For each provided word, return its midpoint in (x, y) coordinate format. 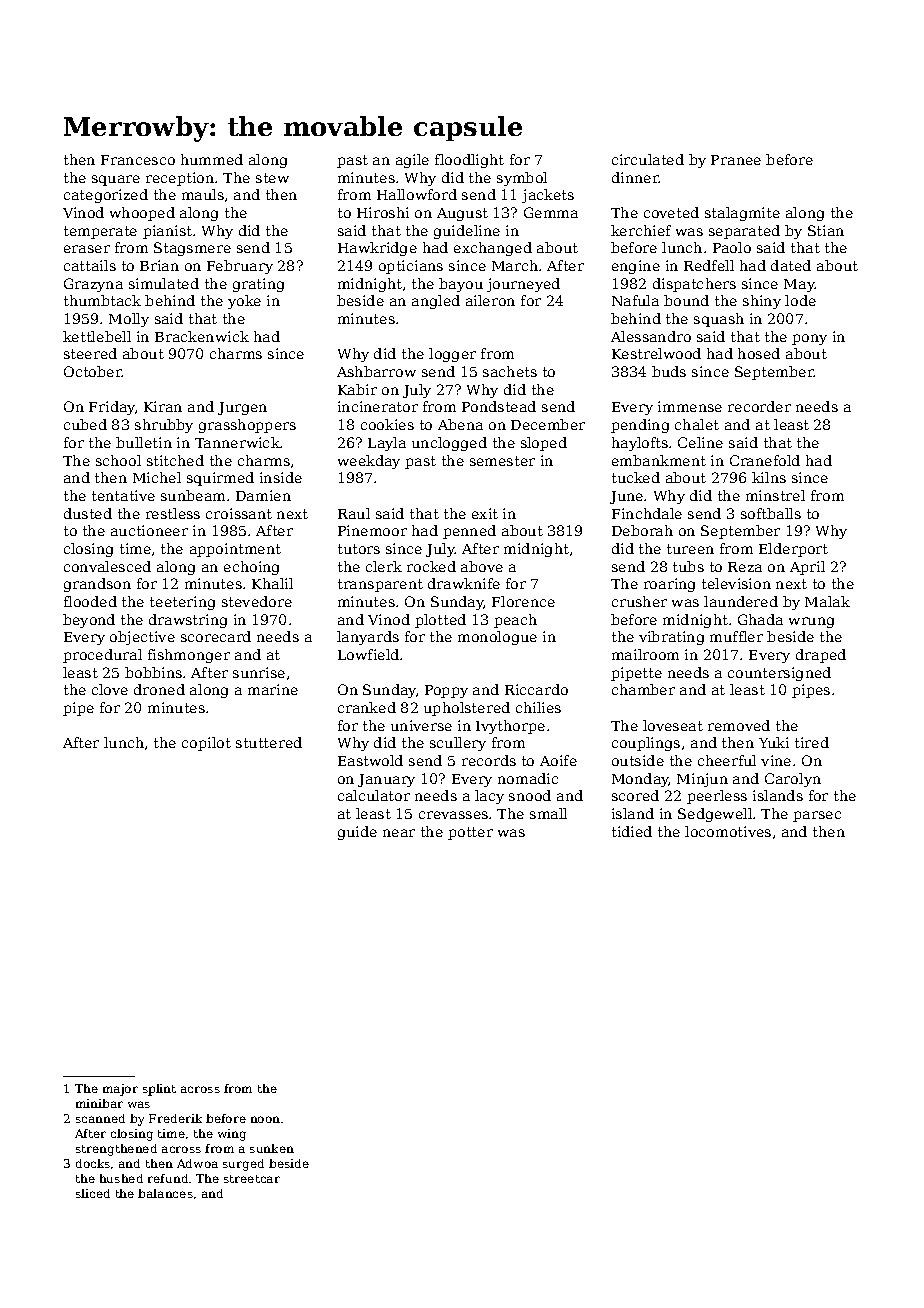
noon (265, 1119)
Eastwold (370, 760)
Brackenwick (202, 336)
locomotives (728, 831)
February (240, 267)
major (120, 1090)
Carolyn (793, 780)
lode (800, 300)
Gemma (551, 212)
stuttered (269, 742)
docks (93, 1163)
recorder (759, 406)
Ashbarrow (376, 371)
